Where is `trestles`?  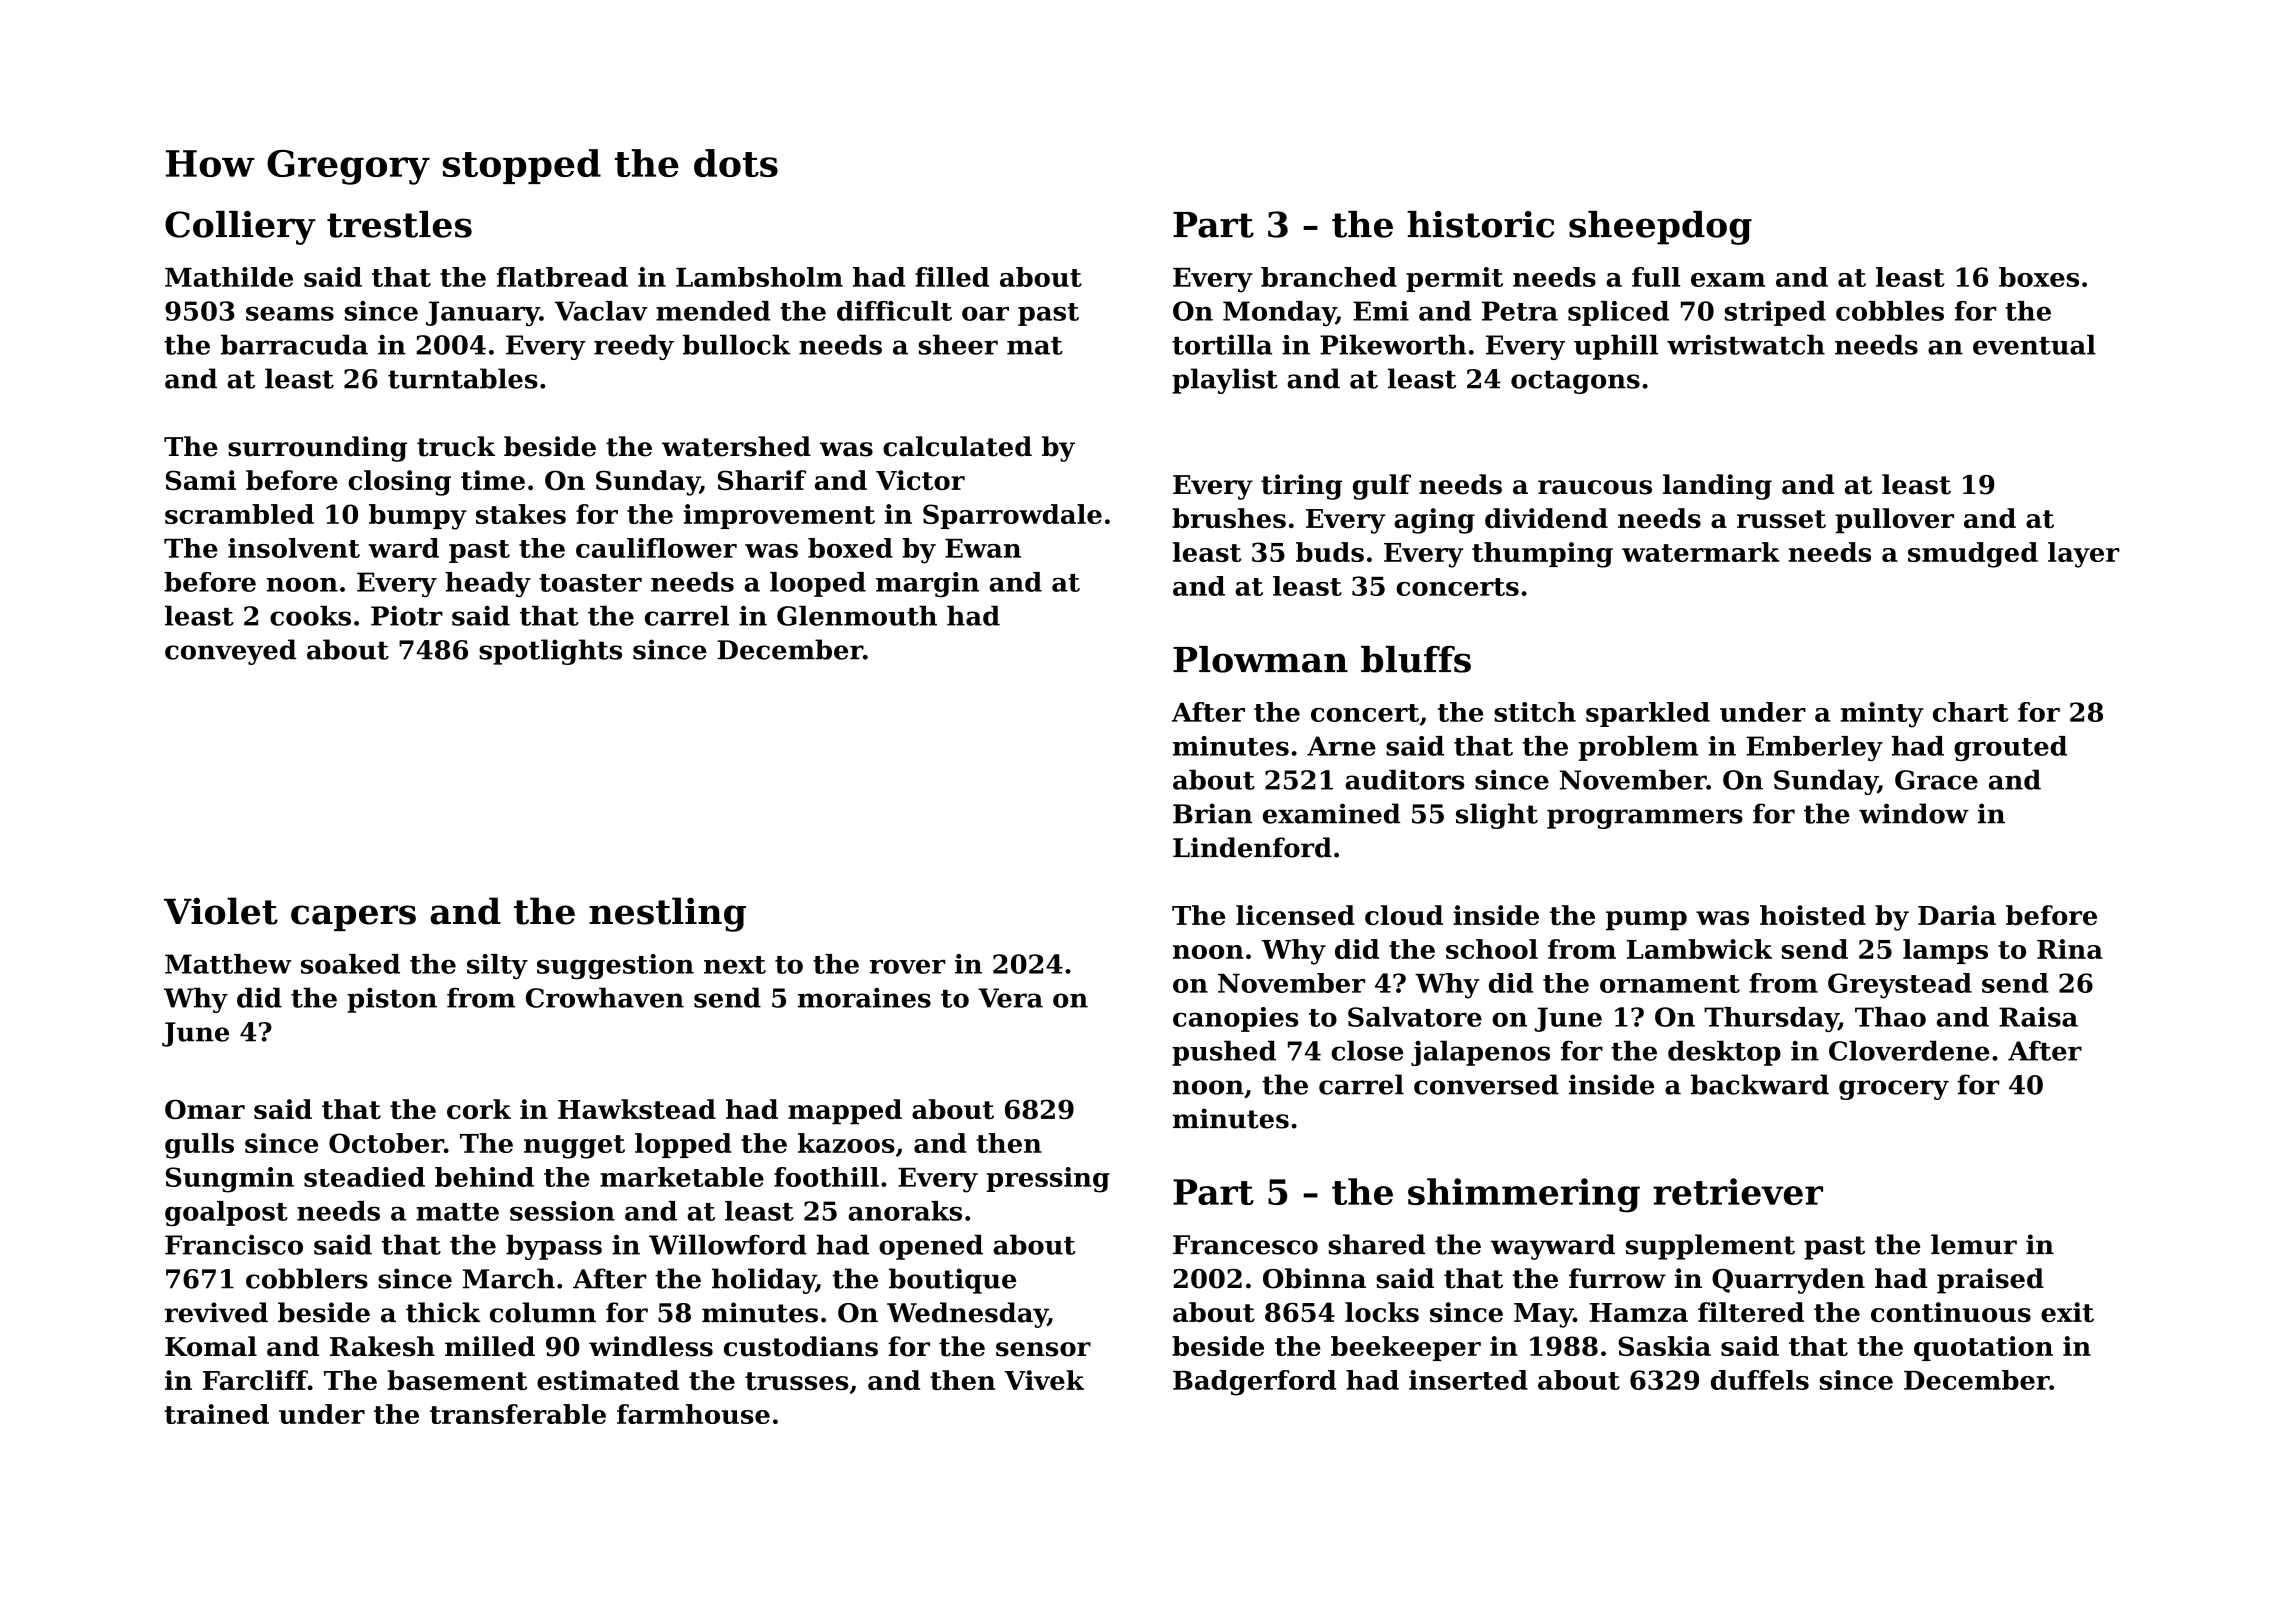
trestles is located at coordinates (399, 224).
